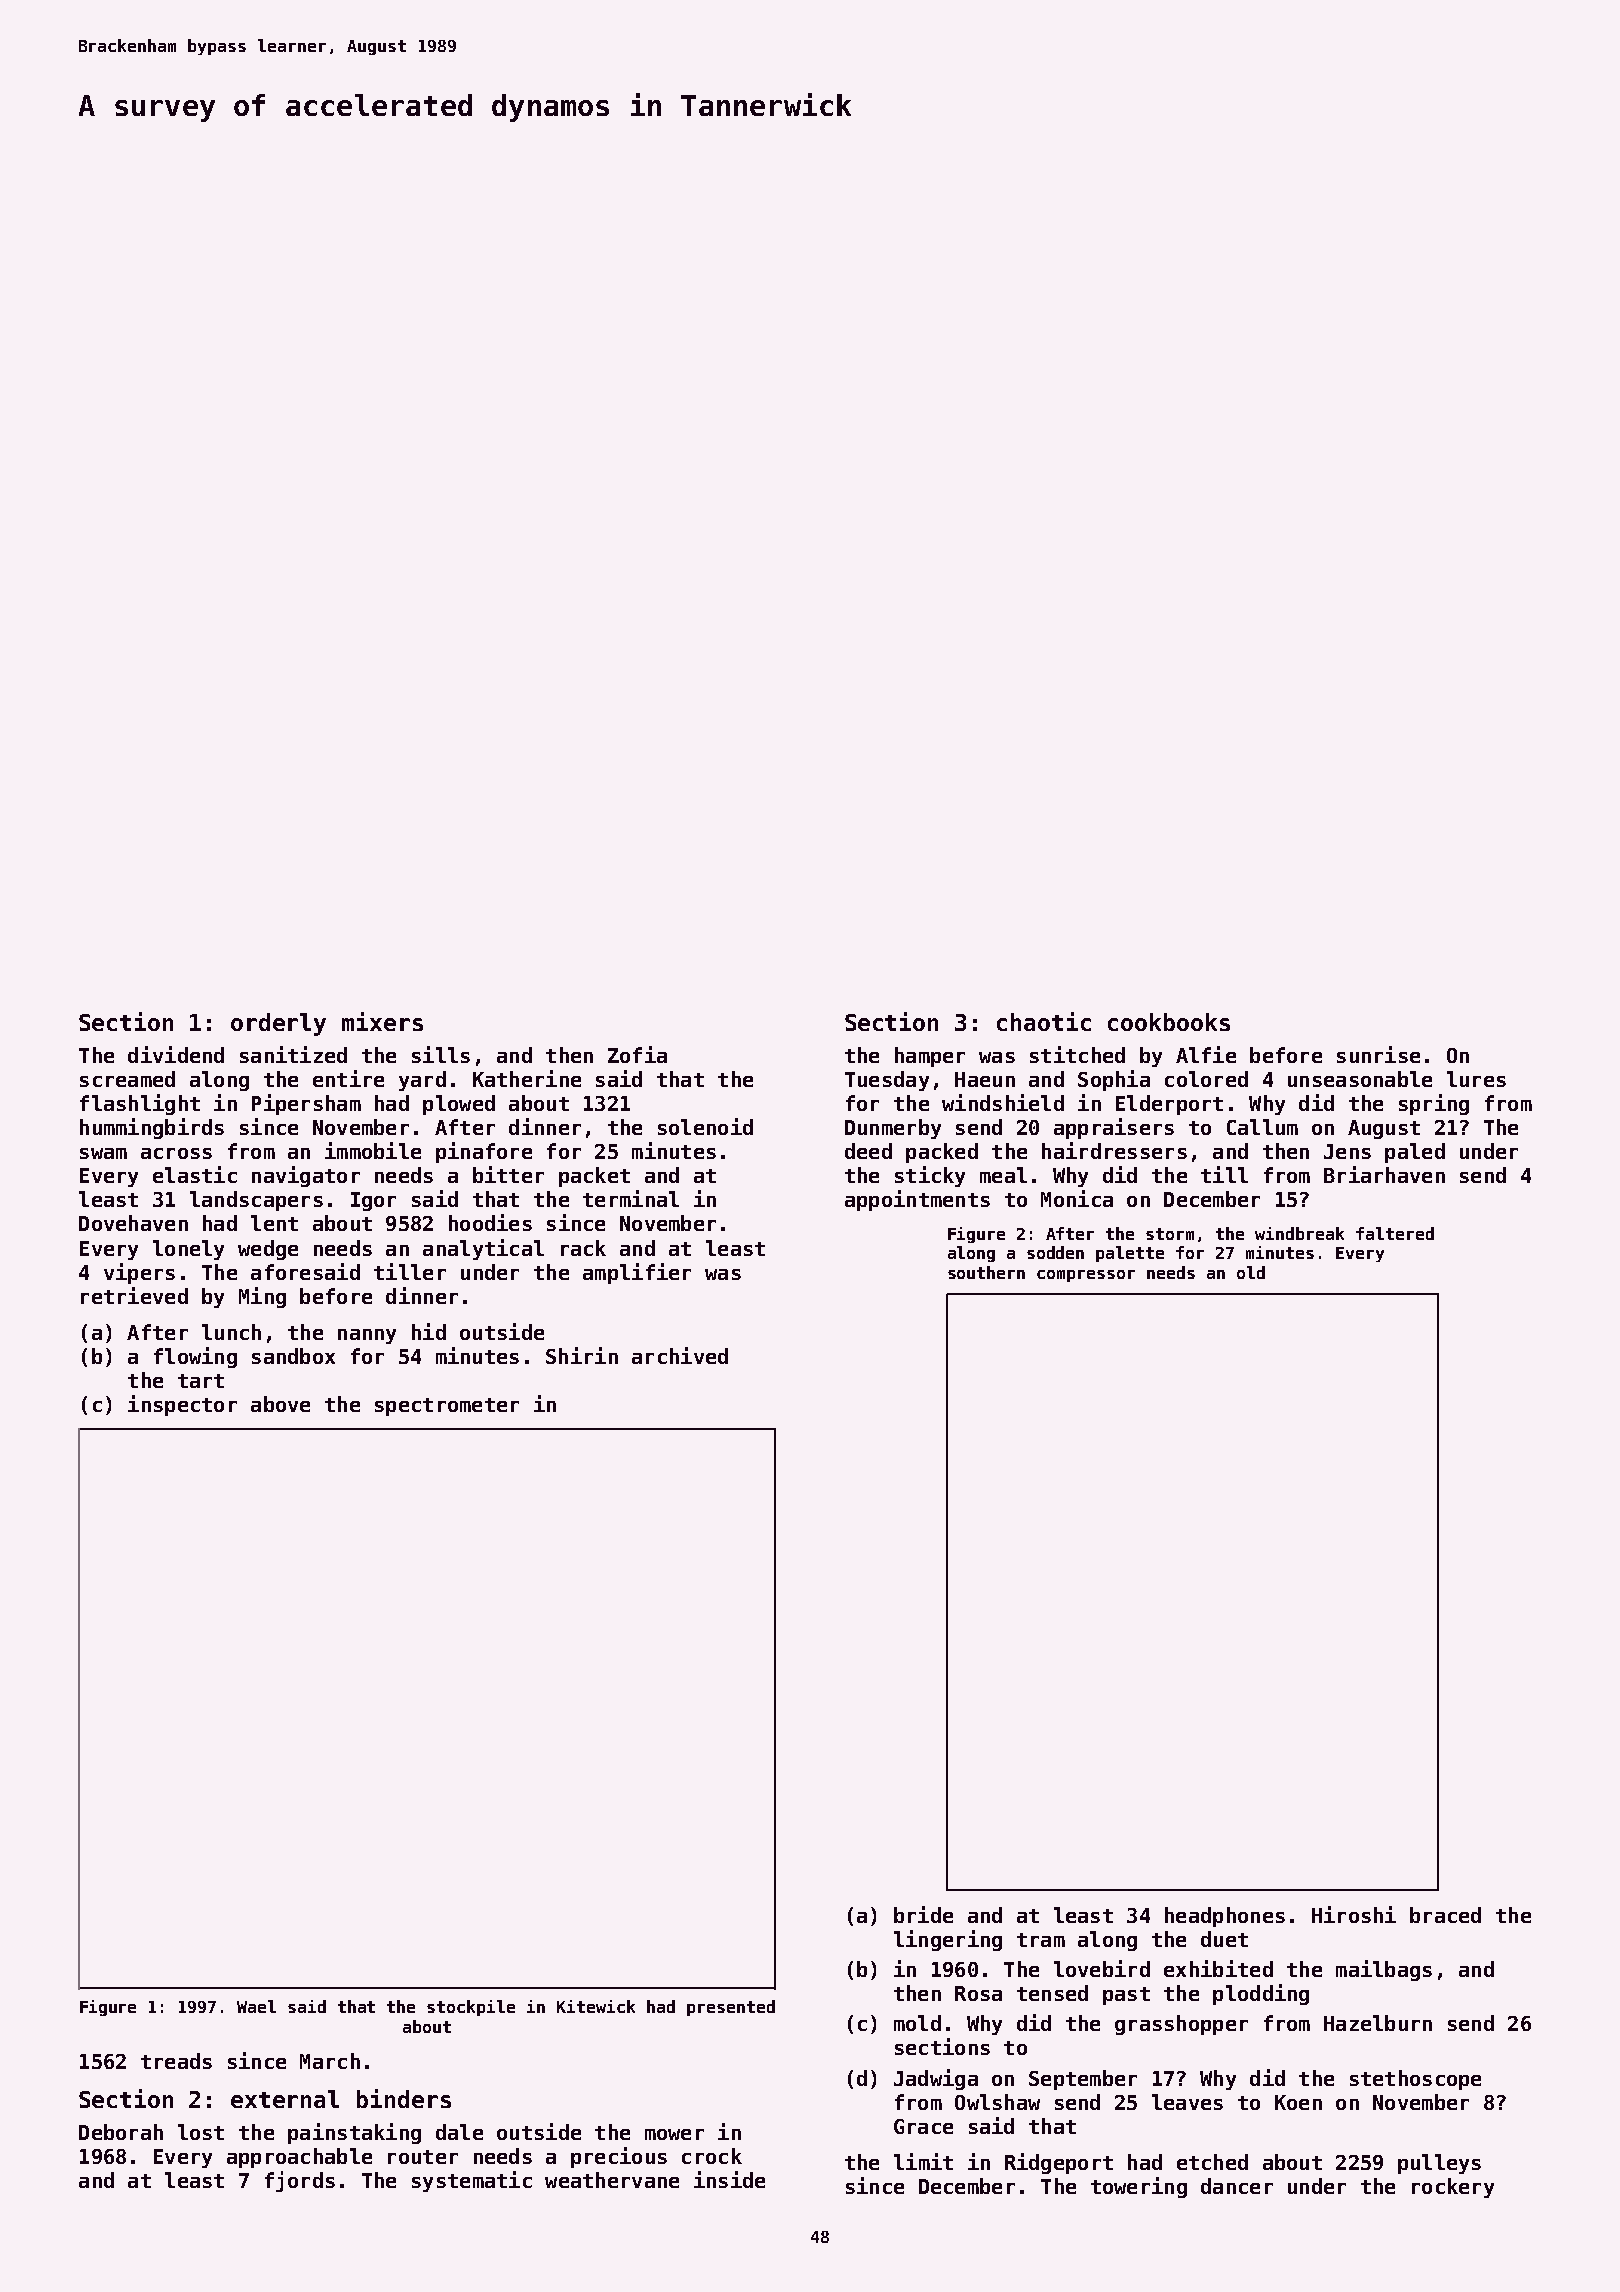 The image size is (1620, 2292). Describe the element at coordinates (256, 2006) in the document. I see `Wael` at that location.
